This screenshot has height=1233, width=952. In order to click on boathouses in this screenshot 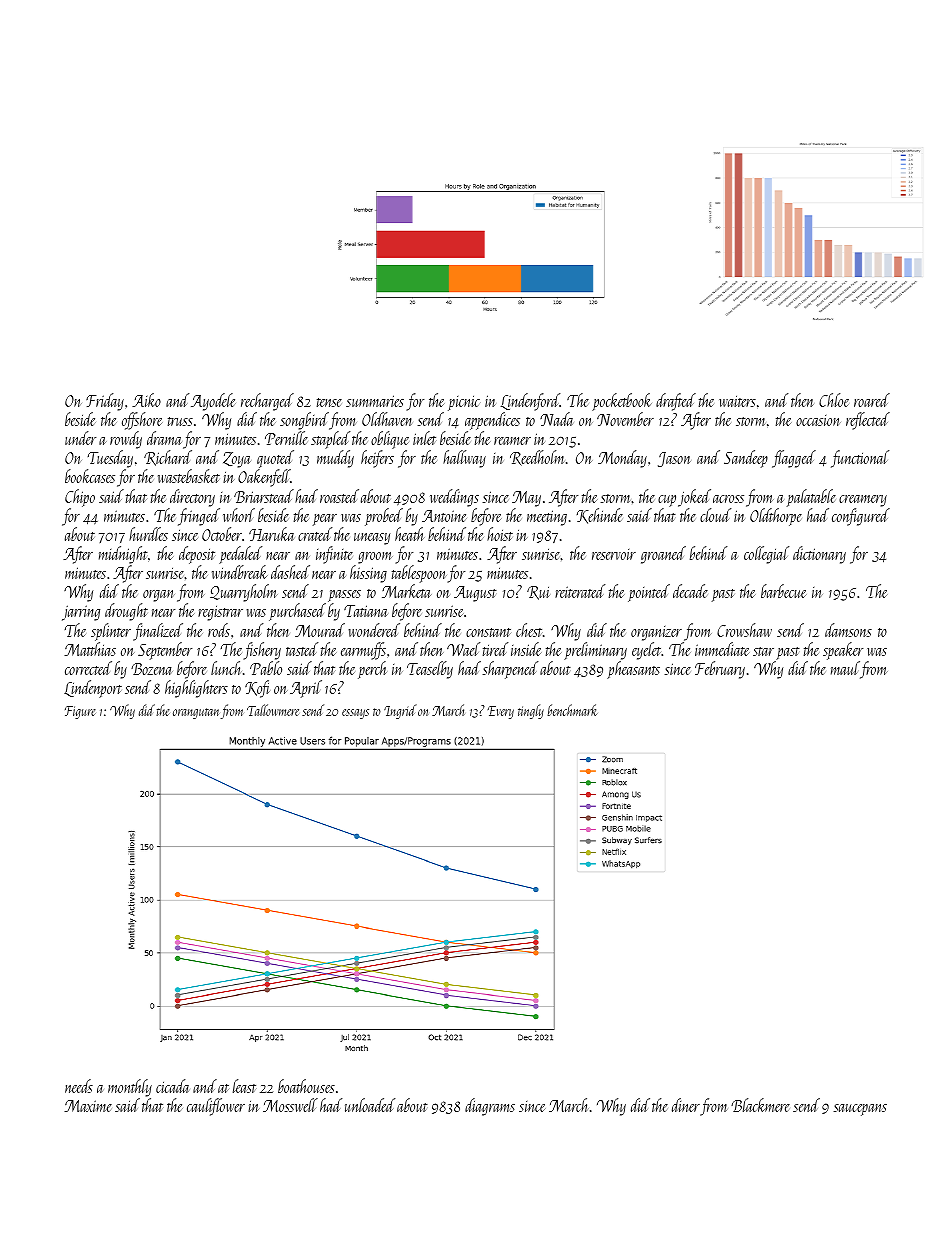, I will do `click(306, 1086)`.
